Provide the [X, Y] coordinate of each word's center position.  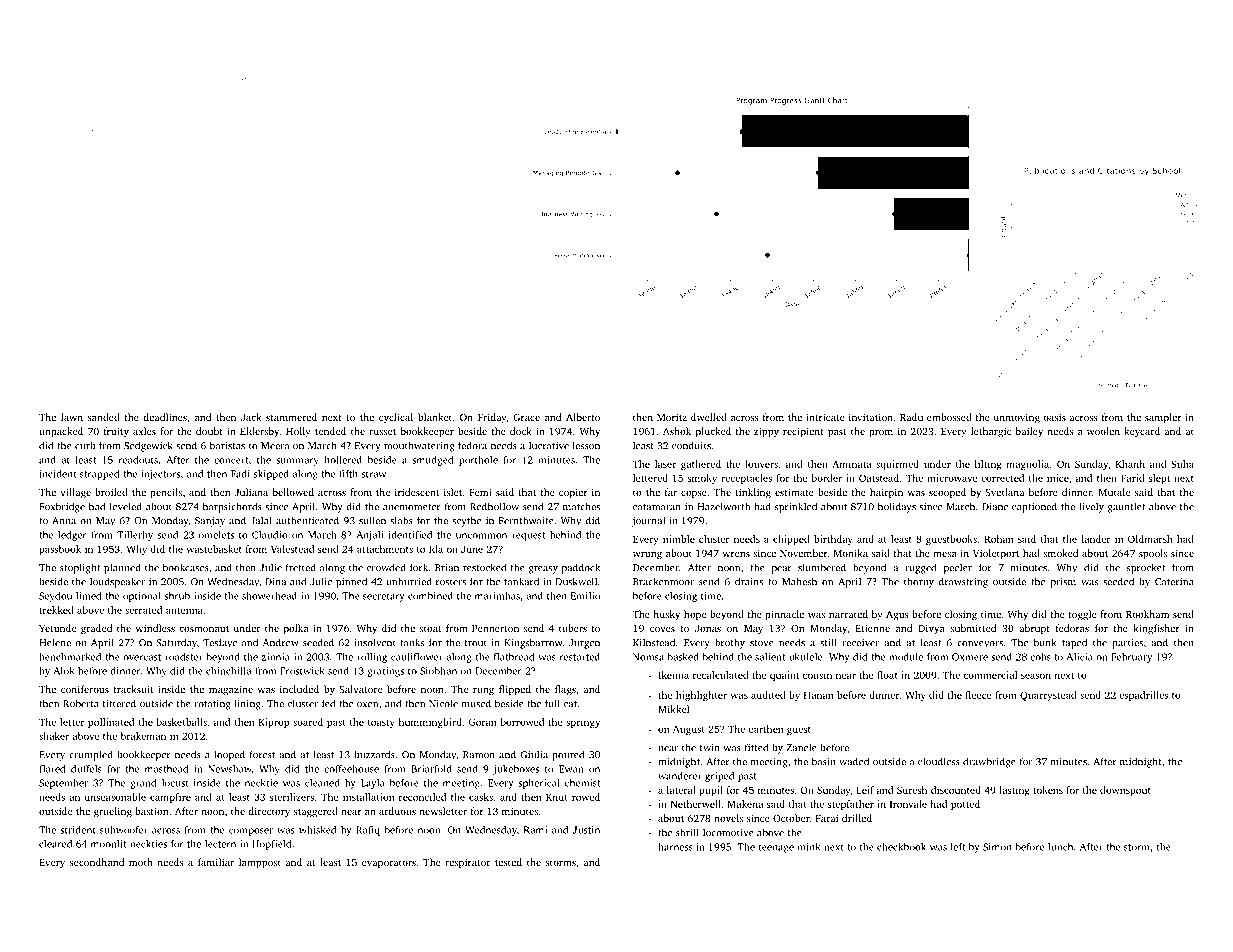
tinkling [753, 493]
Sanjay [210, 522]
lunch [1060, 847]
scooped [947, 493]
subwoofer [124, 830]
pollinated [111, 723]
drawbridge [989, 762]
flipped [515, 690]
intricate [825, 417]
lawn [72, 417]
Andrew [281, 642]
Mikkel [673, 709]
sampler [1163, 418]
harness [675, 847]
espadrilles [1143, 696]
